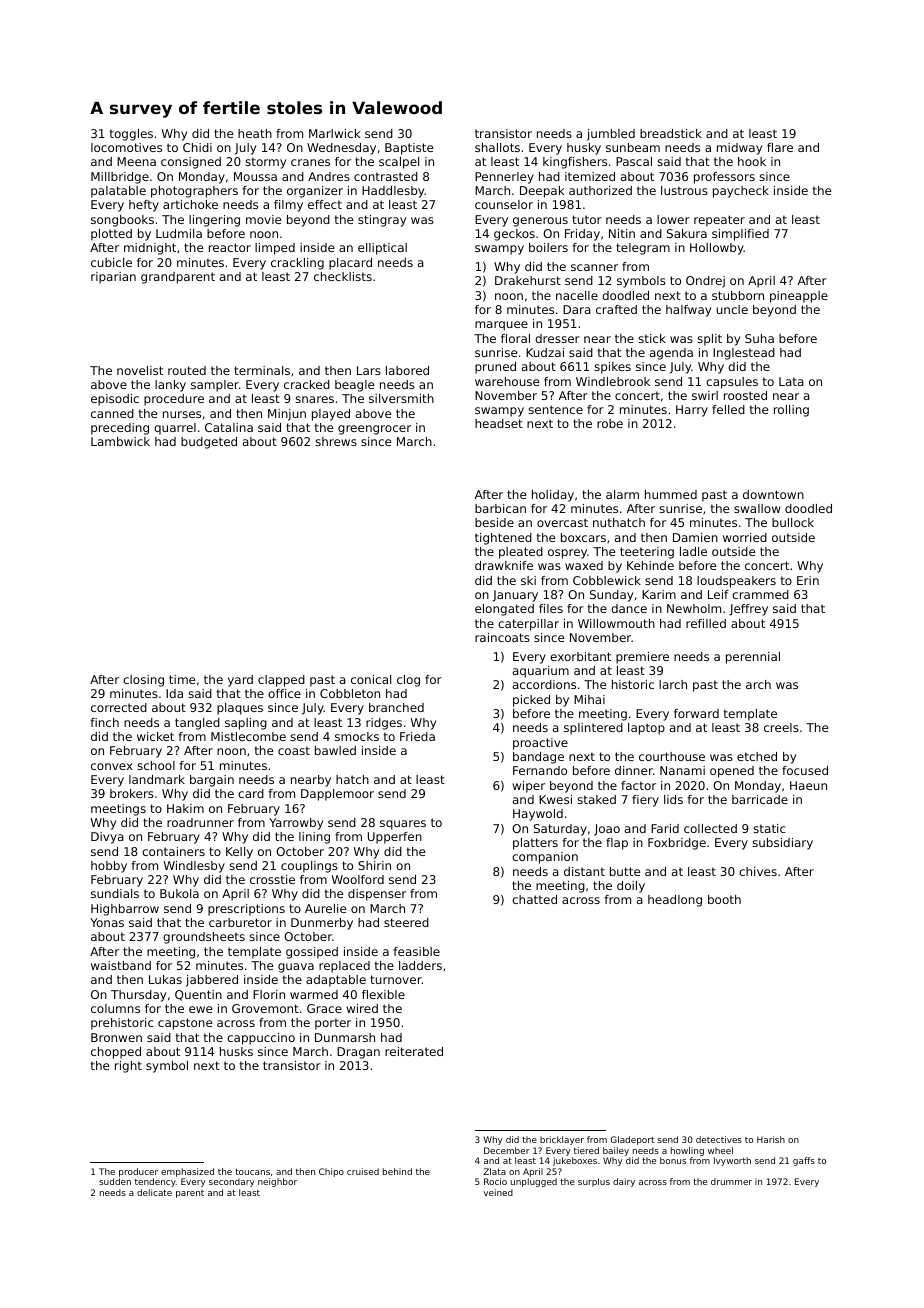 The image size is (924, 1308). I want to click on flare, so click(780, 147).
